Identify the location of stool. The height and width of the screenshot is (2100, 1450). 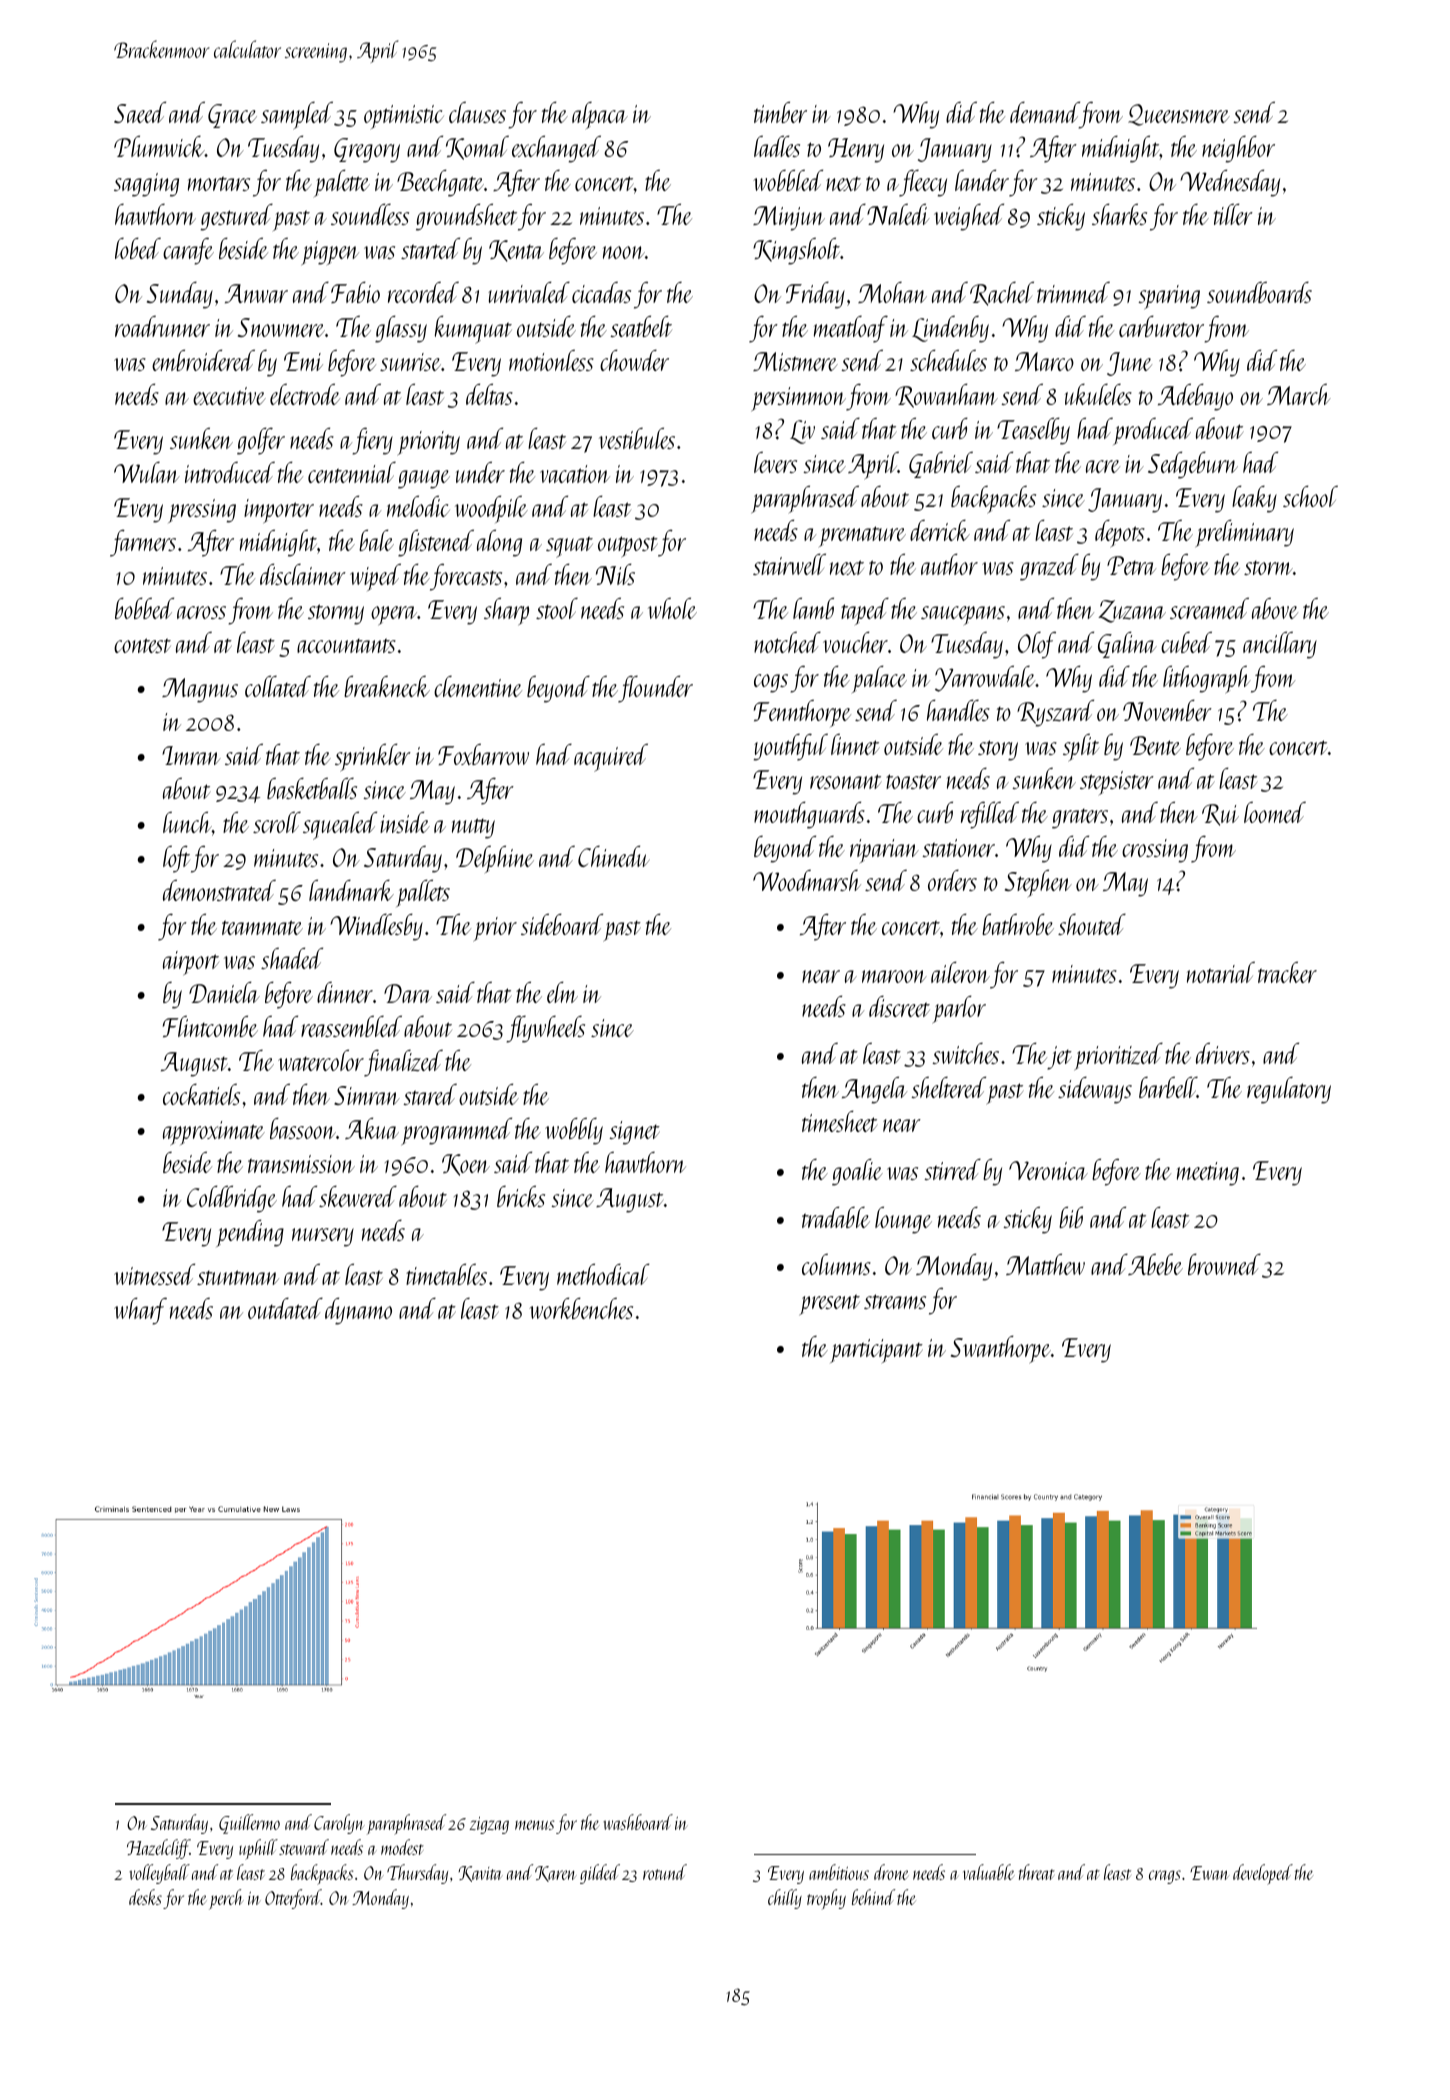
(557, 608).
